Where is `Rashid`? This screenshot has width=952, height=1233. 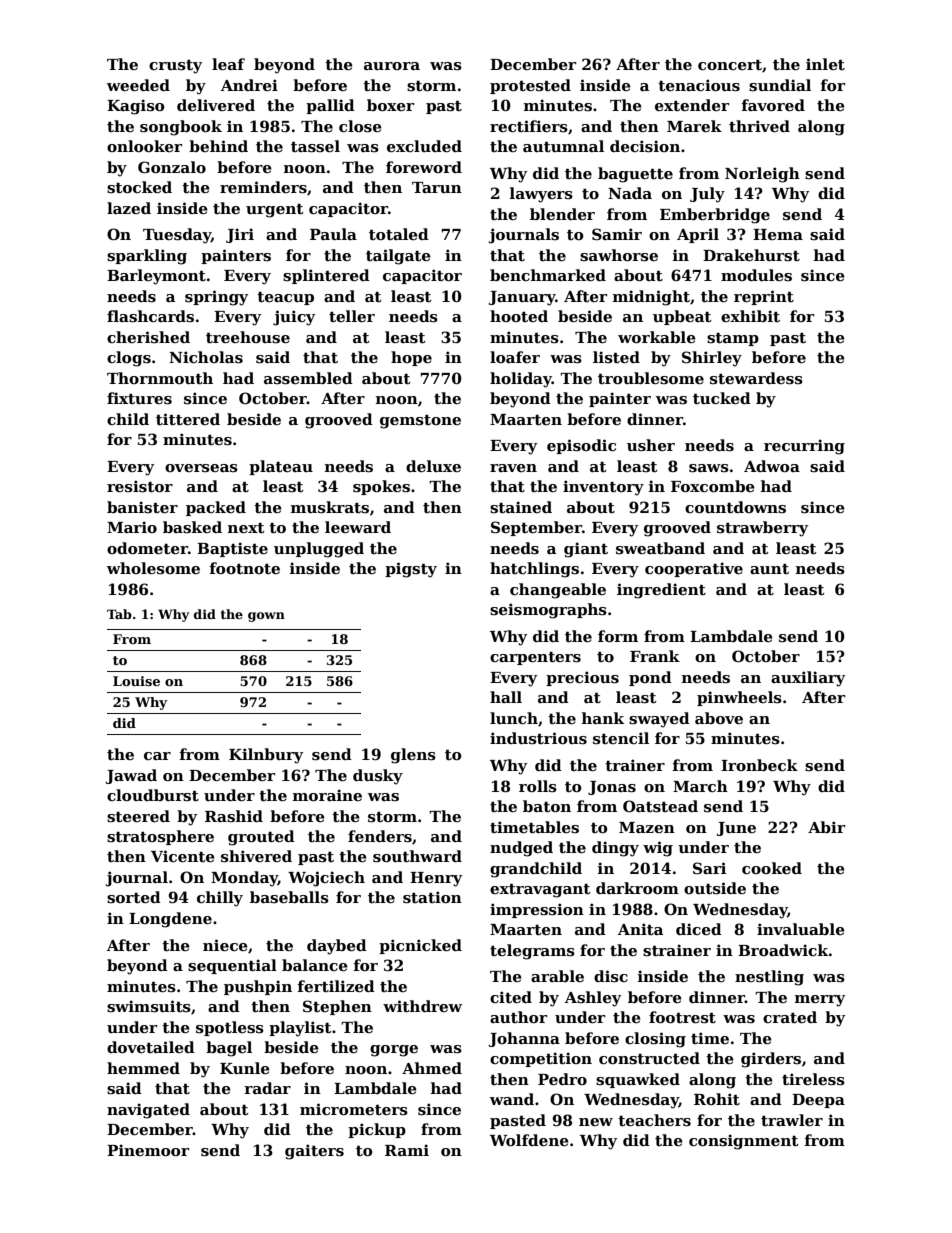 Rashid is located at coordinates (234, 816).
